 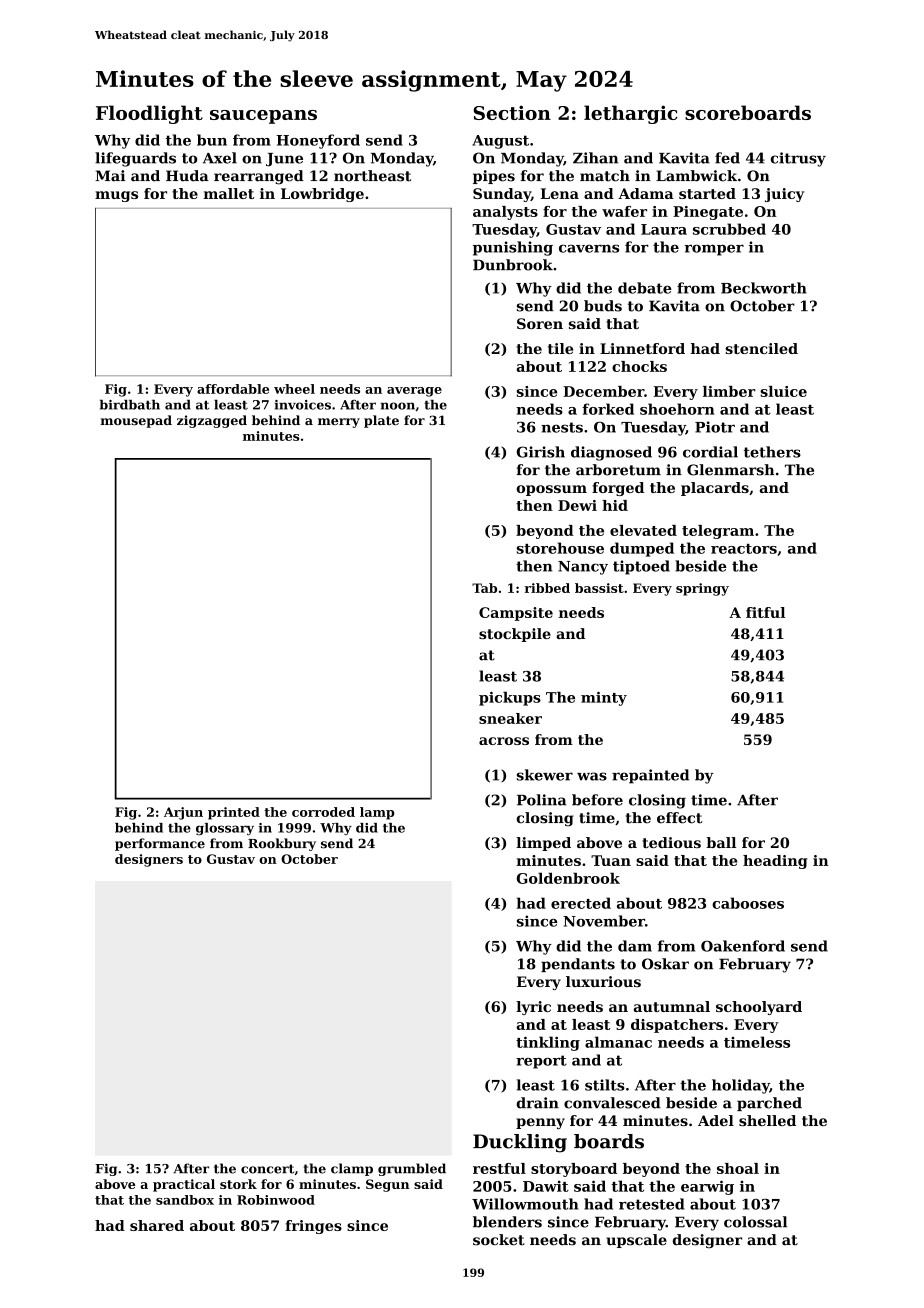 I want to click on lethargic, so click(x=631, y=114).
